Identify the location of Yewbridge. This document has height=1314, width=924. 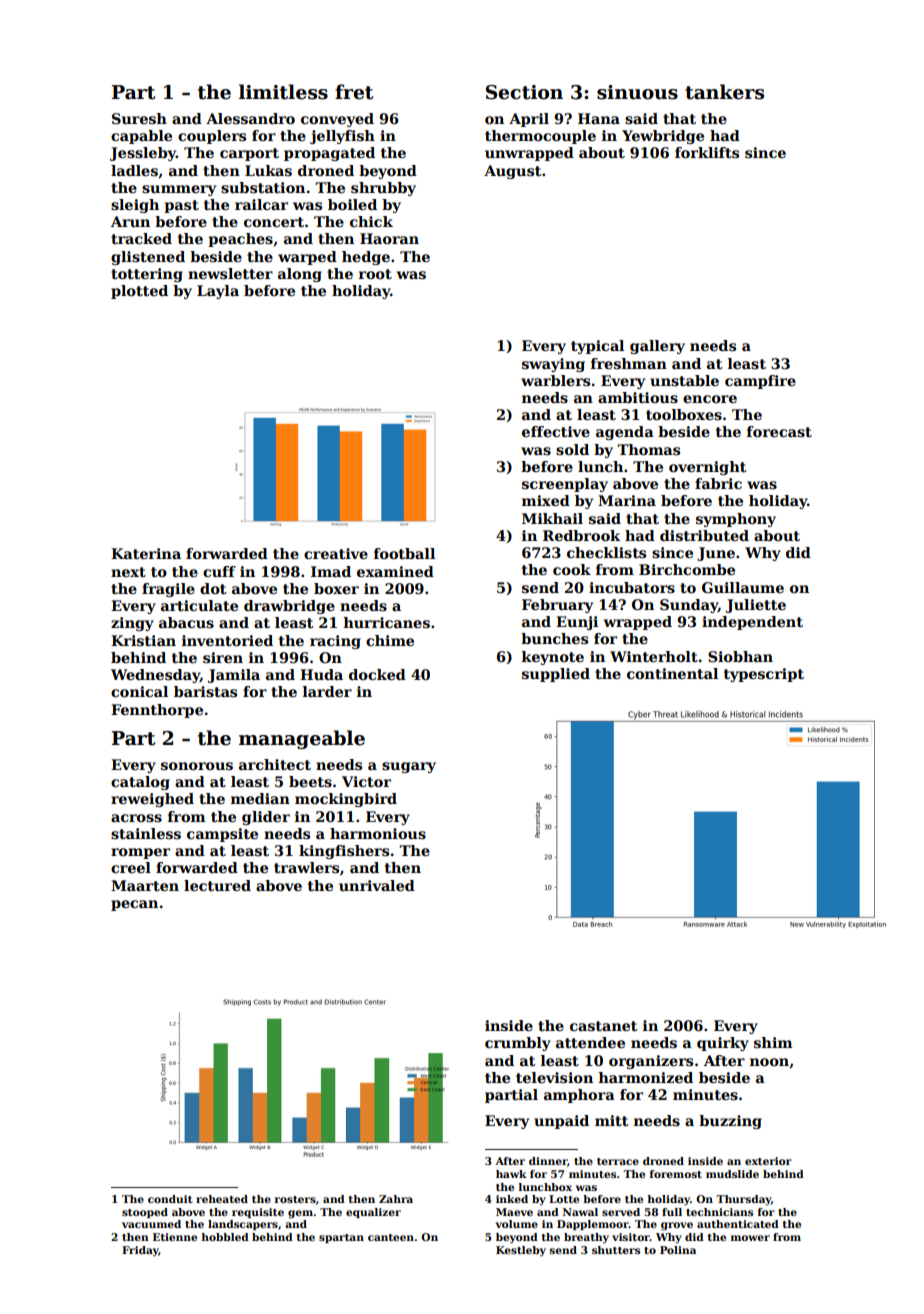
(663, 137).
